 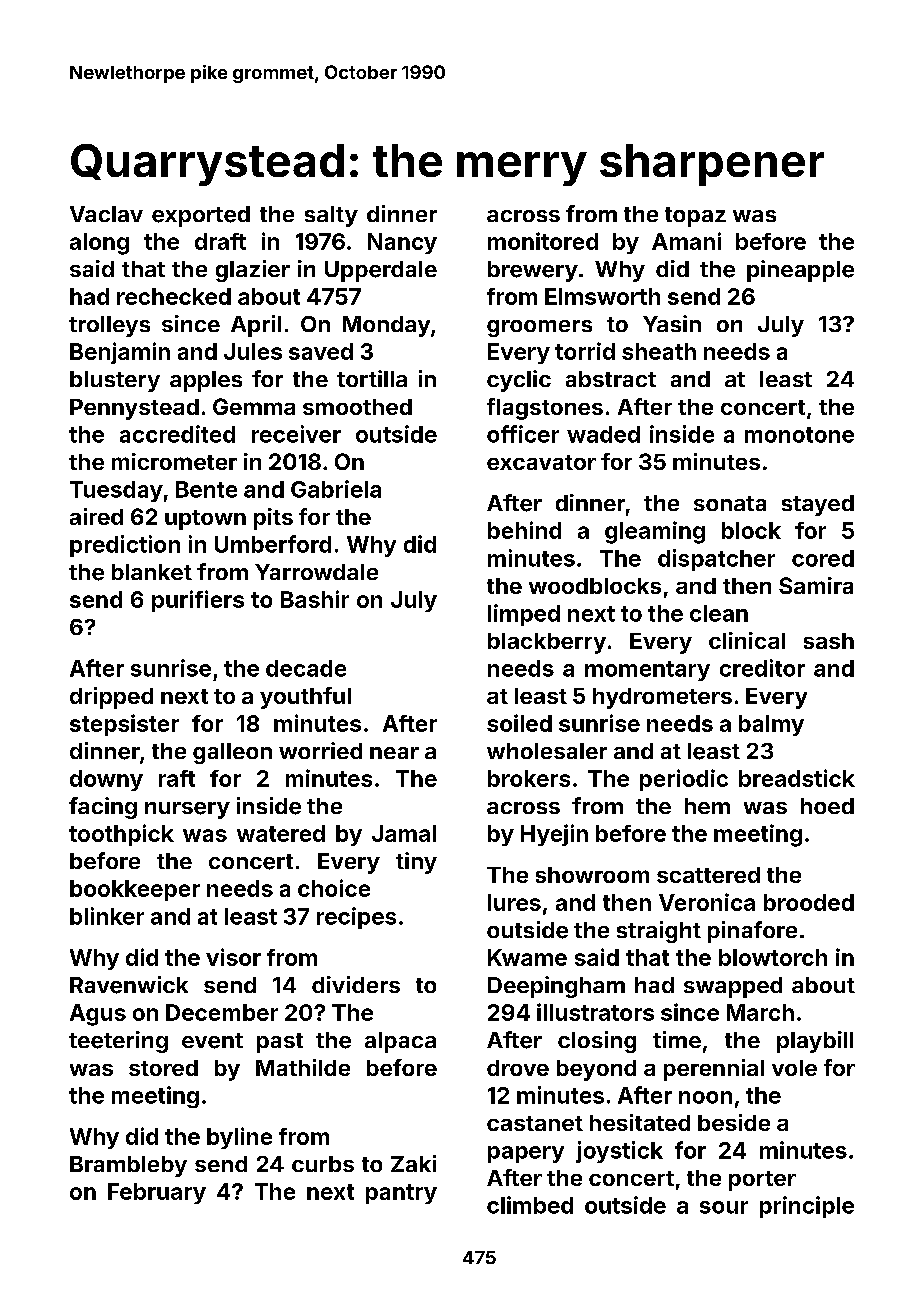 What do you see at coordinates (174, 461) in the screenshot?
I see `micrometer` at bounding box center [174, 461].
